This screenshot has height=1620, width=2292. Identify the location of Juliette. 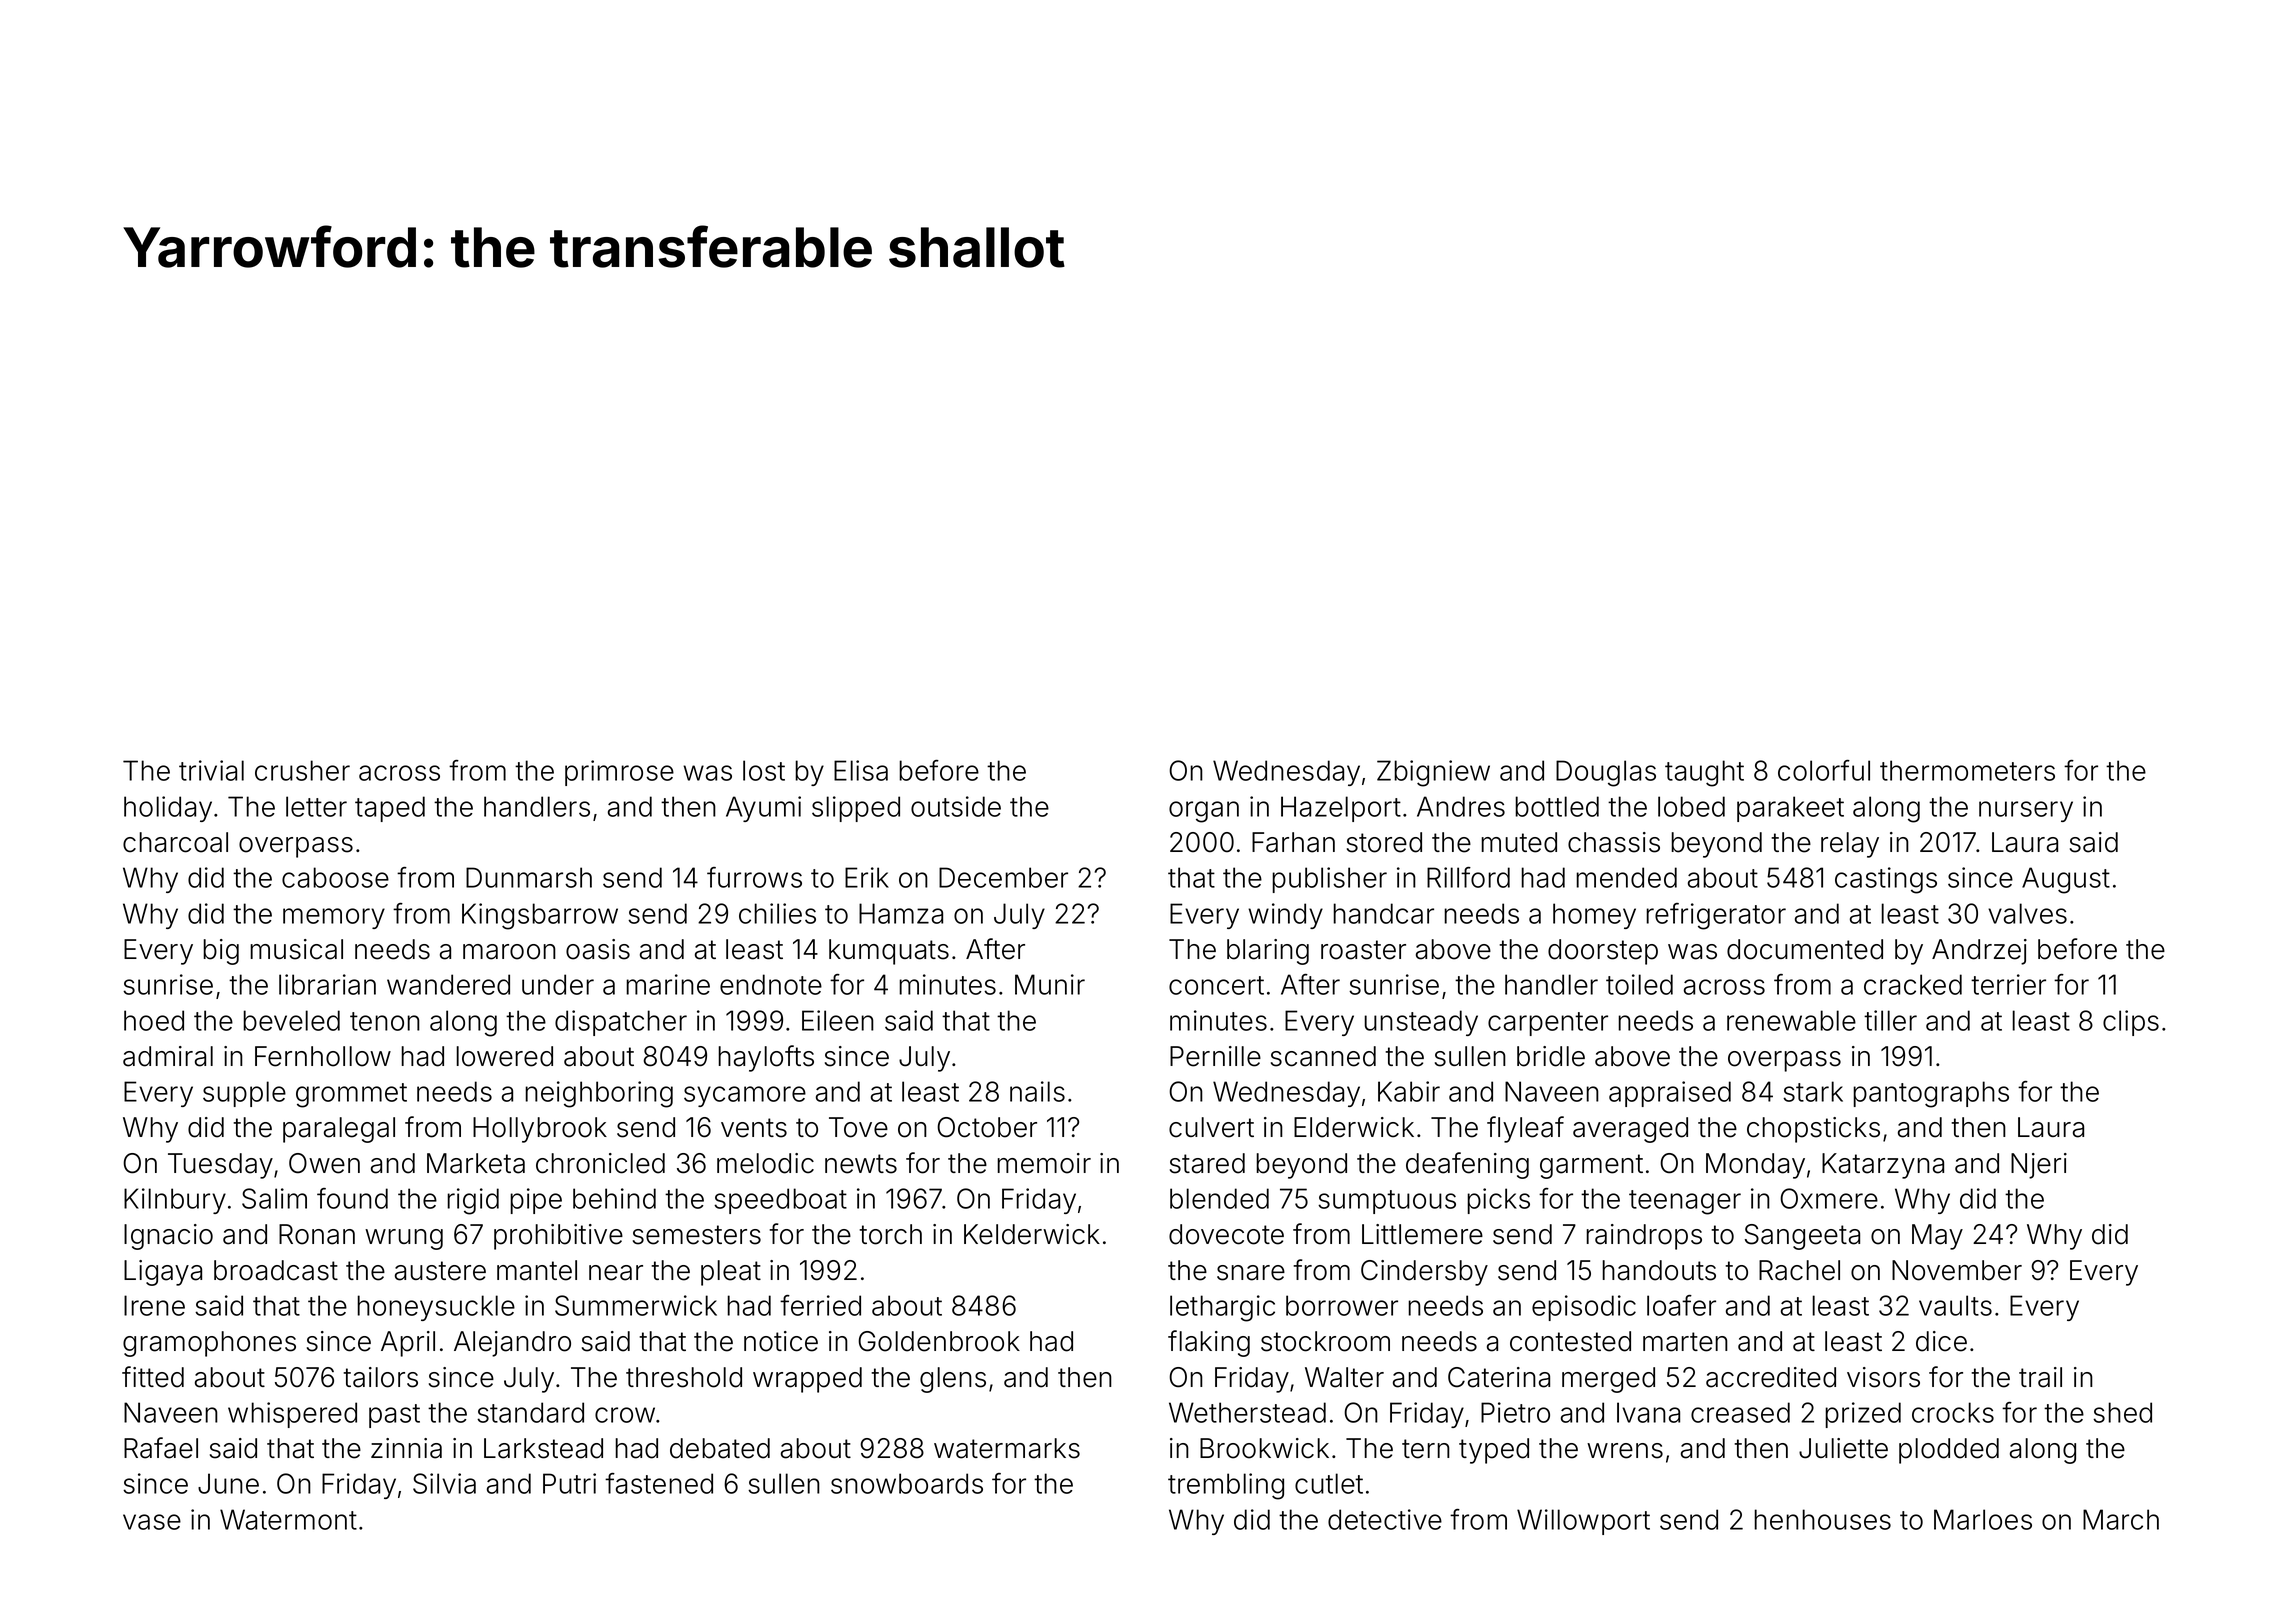
(1843, 1448).
